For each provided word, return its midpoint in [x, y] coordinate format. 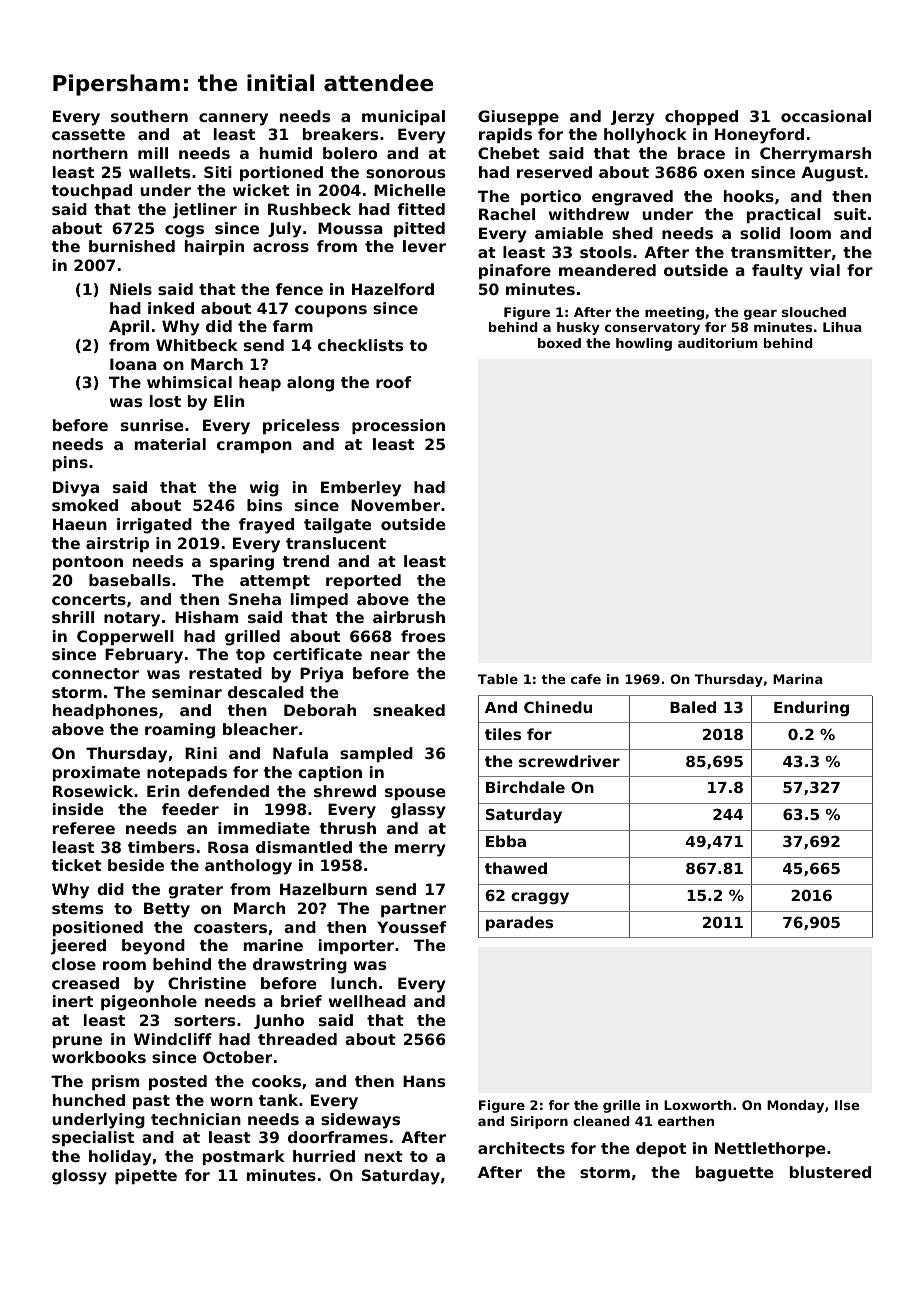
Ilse [847, 1105]
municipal [403, 117]
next [384, 1156]
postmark [244, 1157]
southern [149, 116]
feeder [190, 809]
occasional [826, 116]
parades [519, 923]
